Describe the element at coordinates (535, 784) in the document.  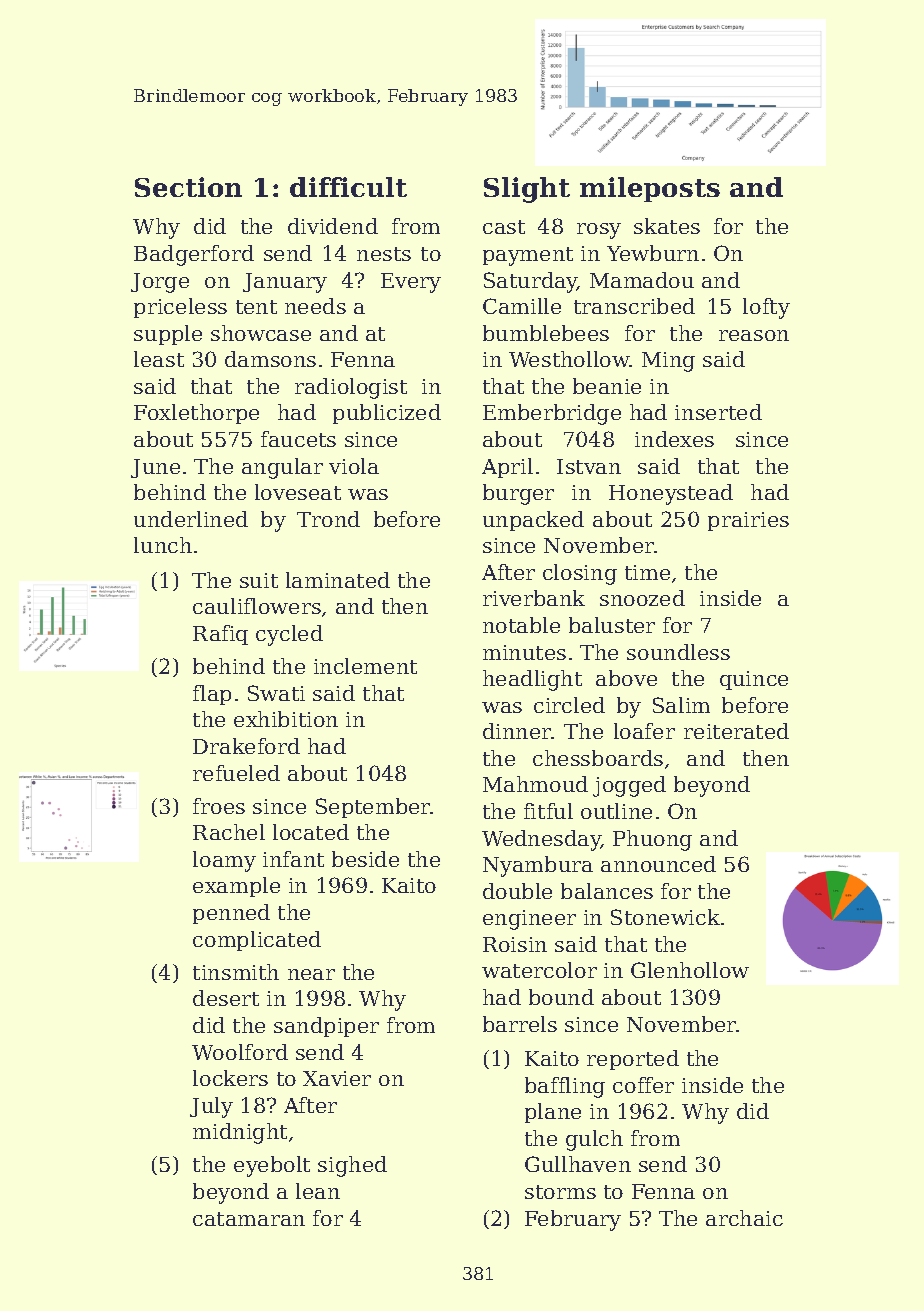
I see `Mahmoud` at that location.
